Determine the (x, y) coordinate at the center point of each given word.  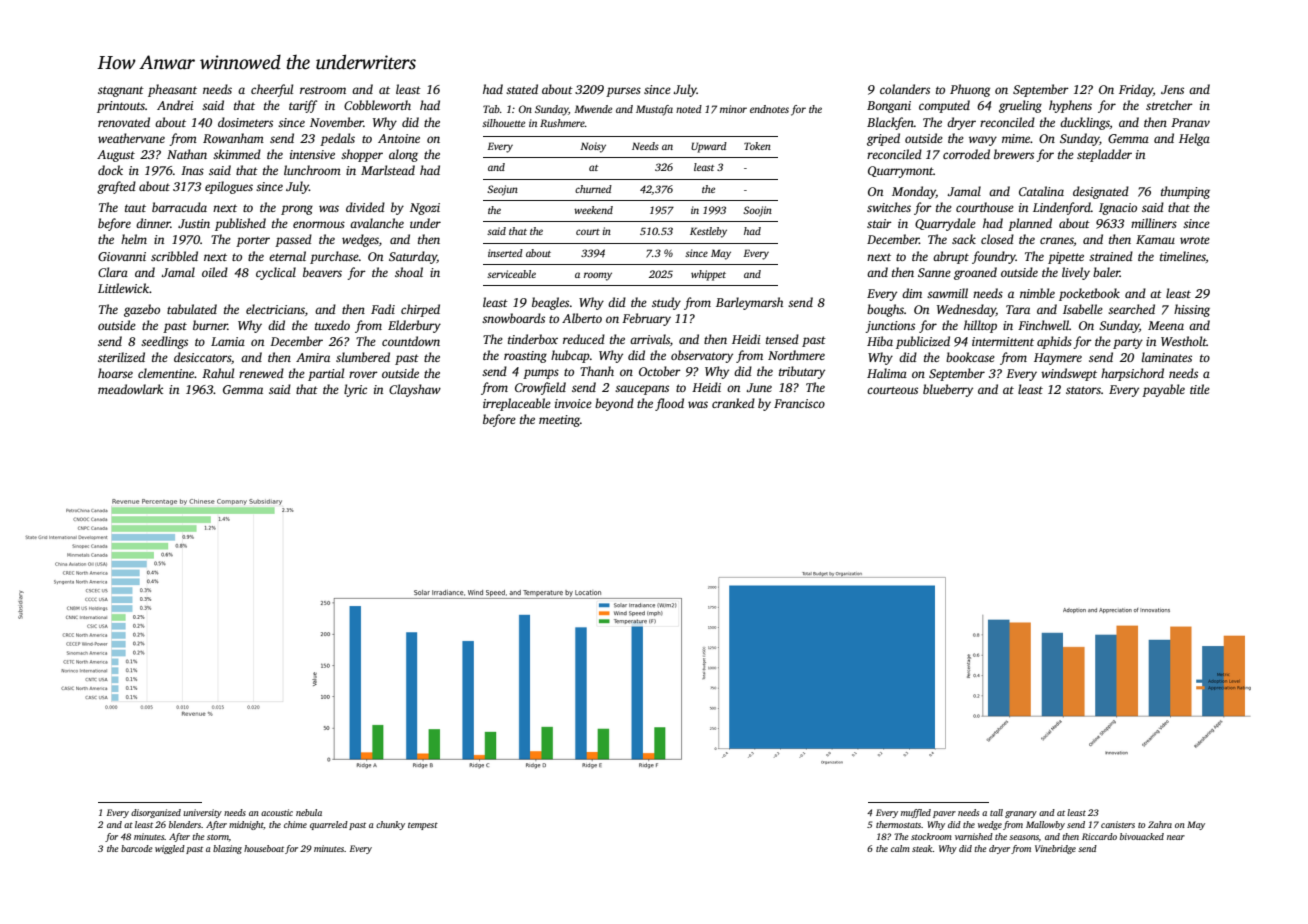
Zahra (1160, 824)
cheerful (272, 90)
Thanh (597, 371)
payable (1163, 390)
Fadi (383, 309)
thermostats (898, 824)
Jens (1172, 89)
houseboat (264, 848)
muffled (916, 813)
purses (623, 92)
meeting (559, 421)
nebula (309, 812)
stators (1083, 390)
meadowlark (130, 389)
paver (944, 814)
